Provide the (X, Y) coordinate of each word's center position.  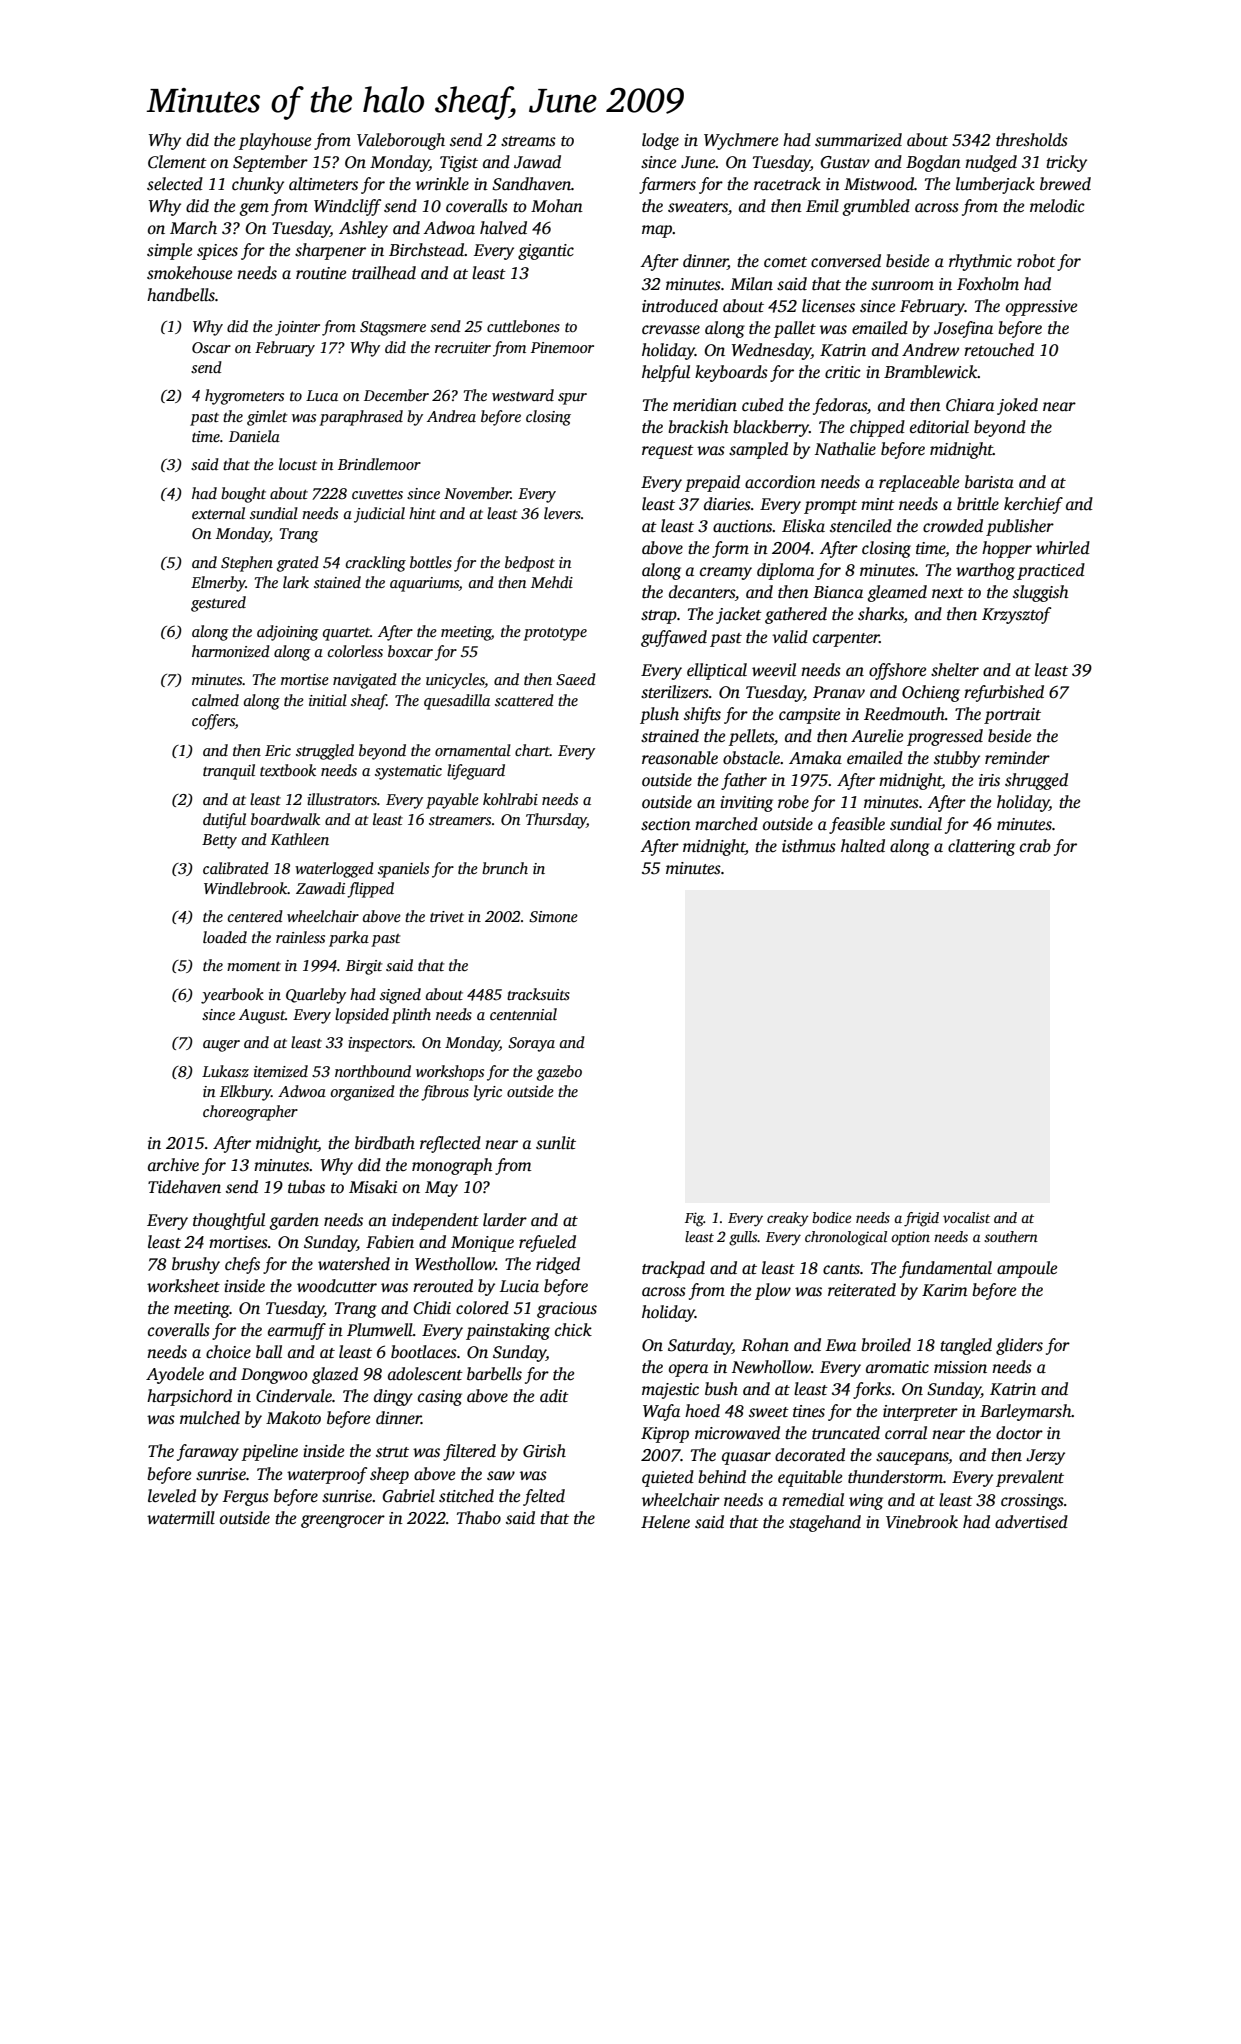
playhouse (275, 141)
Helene (665, 1522)
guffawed (674, 638)
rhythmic (980, 262)
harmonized (231, 651)
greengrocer (343, 1521)
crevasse (671, 330)
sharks (881, 615)
